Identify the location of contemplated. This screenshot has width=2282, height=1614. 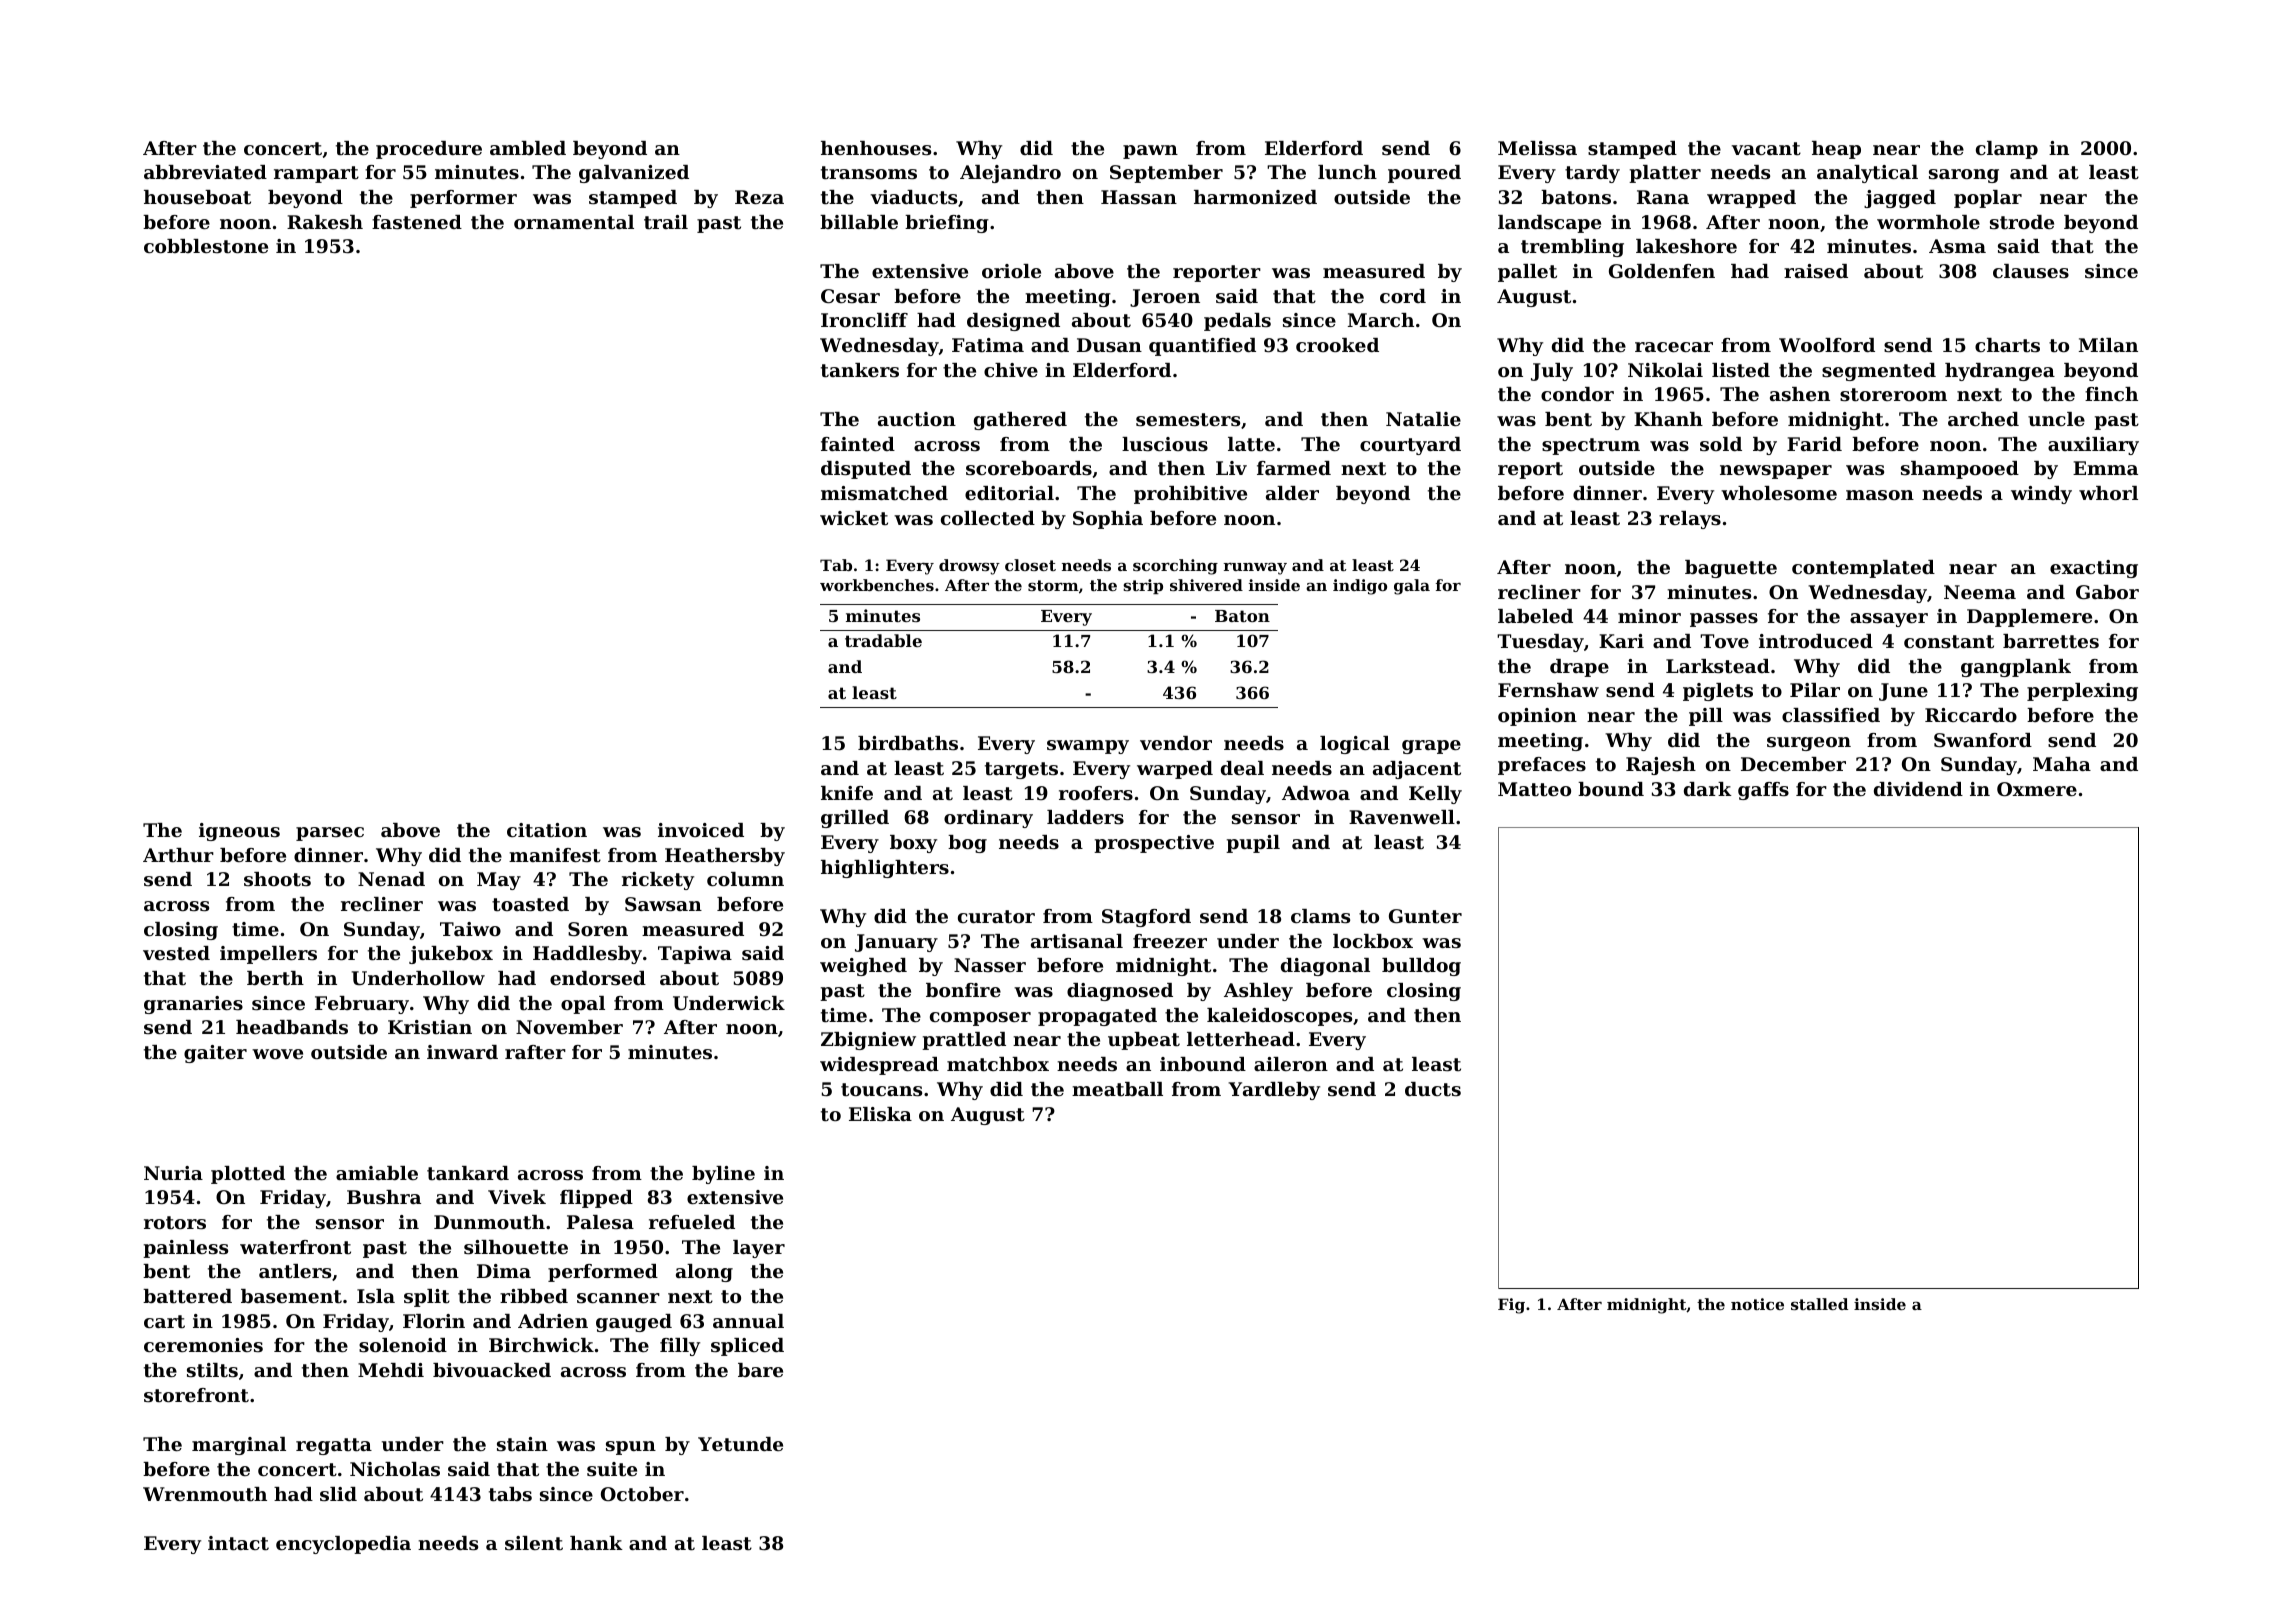
(1863, 569).
